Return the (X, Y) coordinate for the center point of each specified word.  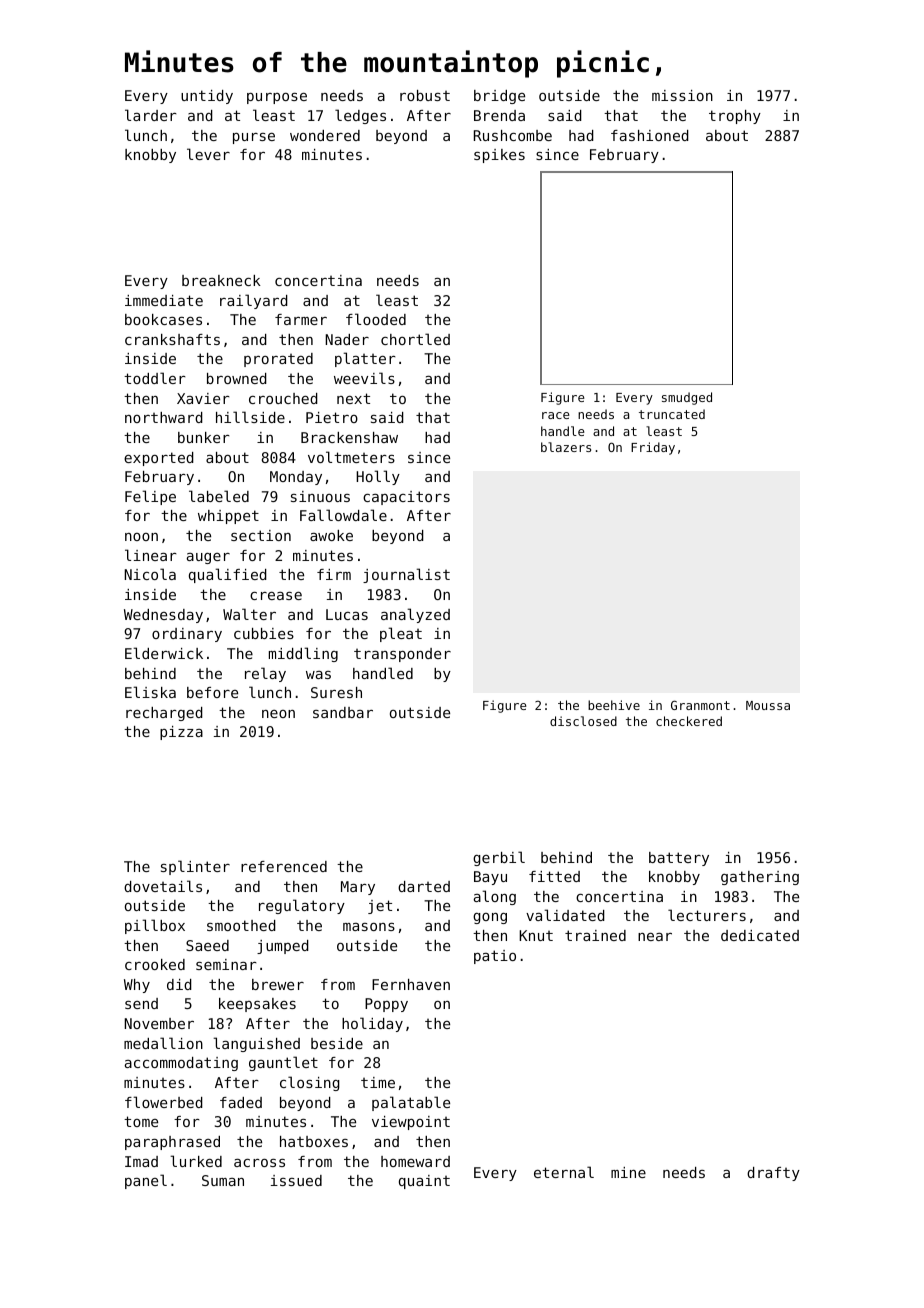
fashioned (650, 135)
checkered (689, 721)
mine (628, 1172)
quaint (424, 1182)
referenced (284, 866)
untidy (207, 97)
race (556, 415)
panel (146, 1181)
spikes (499, 156)
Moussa (768, 705)
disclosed (583, 721)
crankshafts (172, 339)
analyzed (415, 615)
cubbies (264, 633)
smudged (687, 398)
